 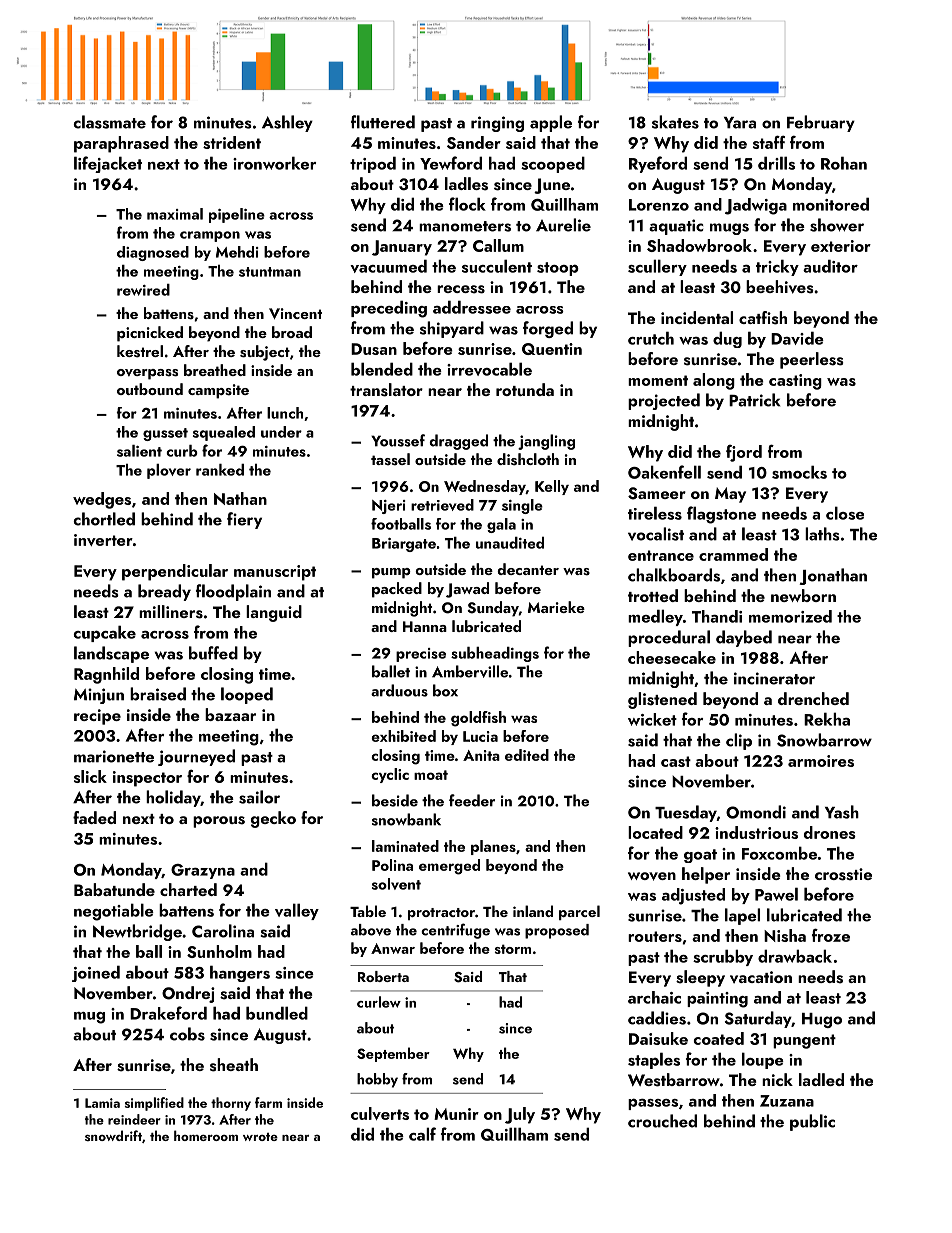 I want to click on sheath, so click(x=234, y=1065).
